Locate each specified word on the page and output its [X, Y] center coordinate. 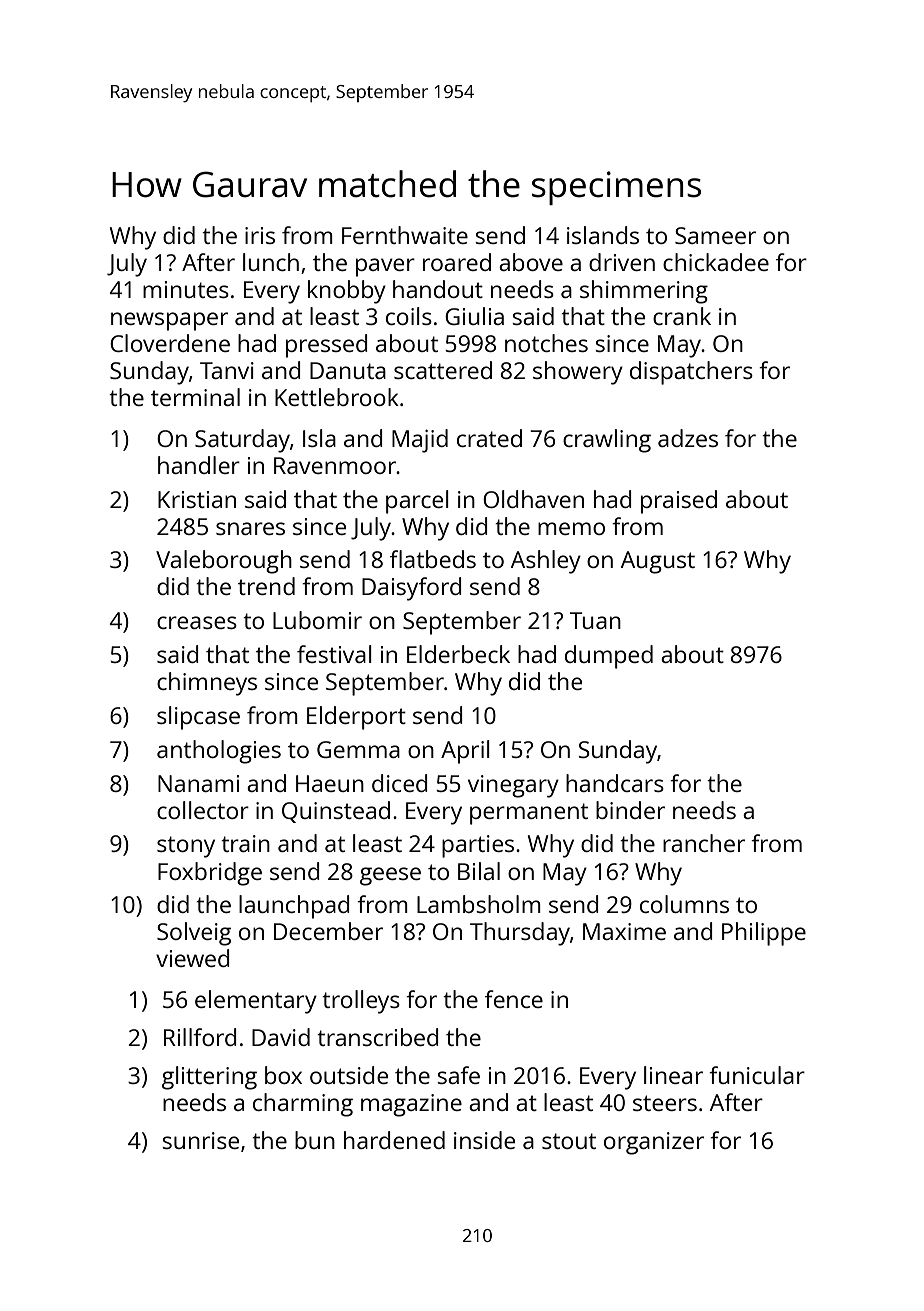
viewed [193, 958]
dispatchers [691, 373]
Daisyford [412, 589]
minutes [186, 289]
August [658, 562]
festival [334, 654]
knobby [347, 292]
